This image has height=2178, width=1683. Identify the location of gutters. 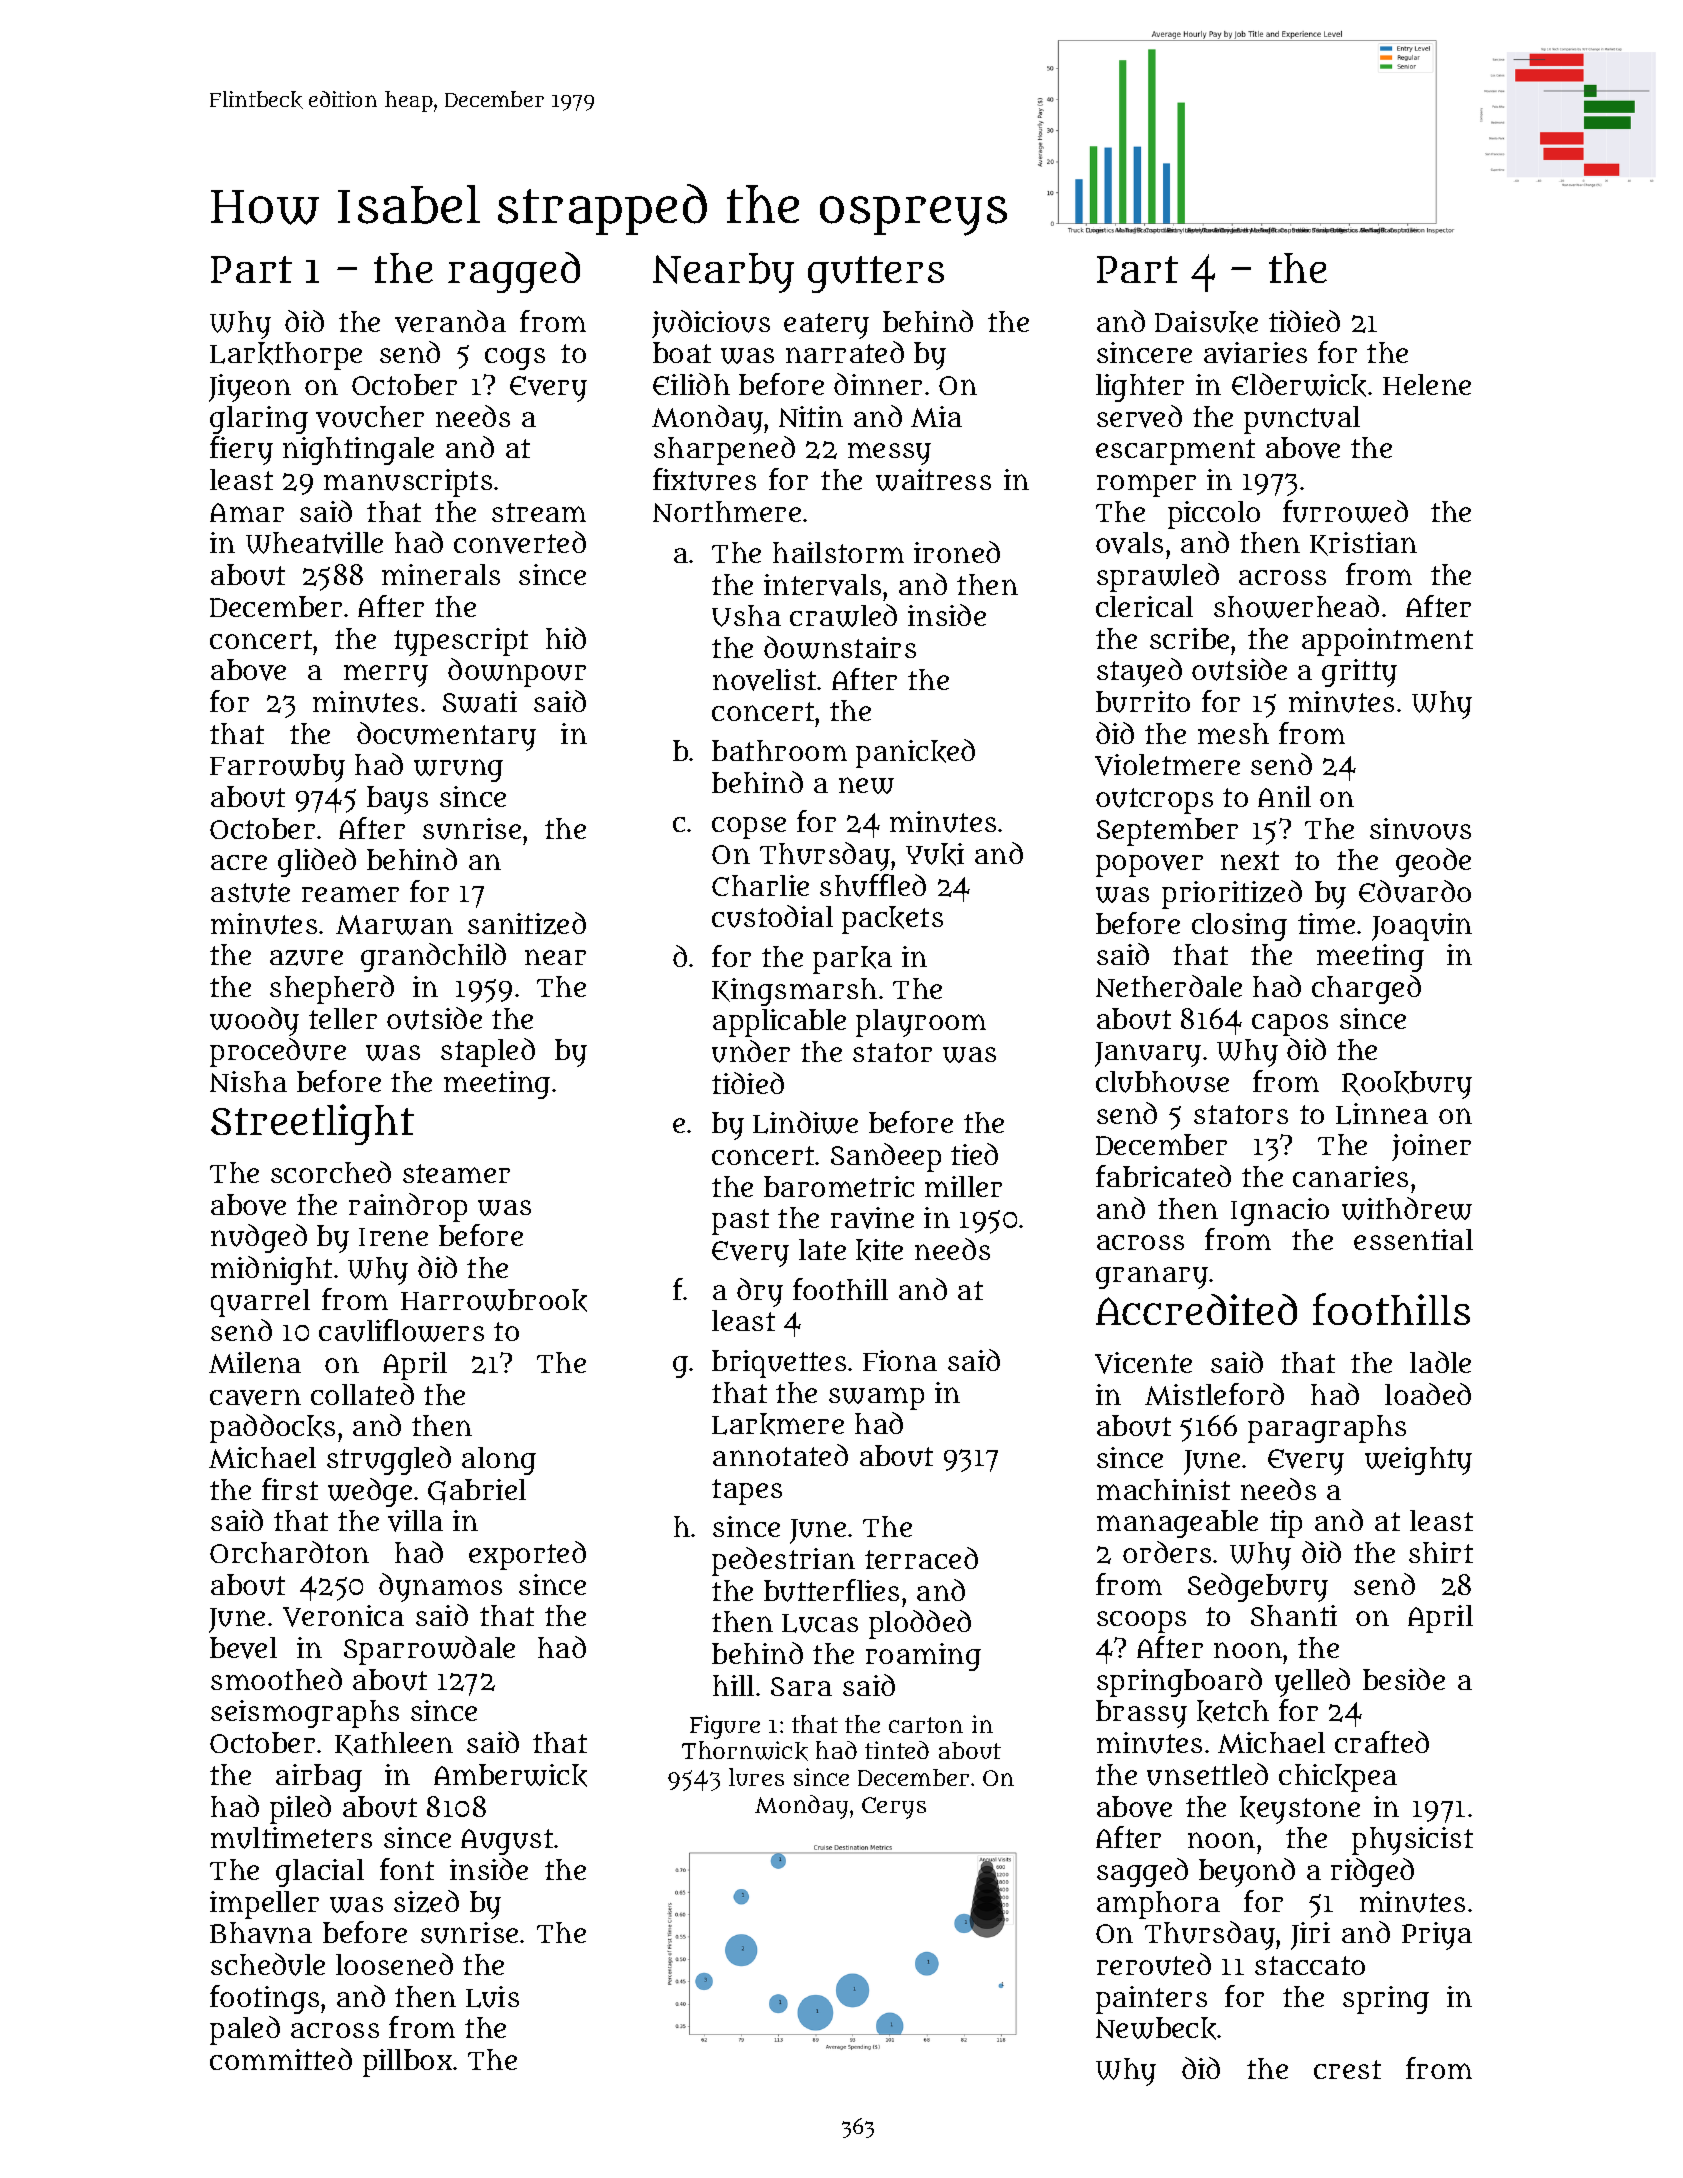
(876, 274).
